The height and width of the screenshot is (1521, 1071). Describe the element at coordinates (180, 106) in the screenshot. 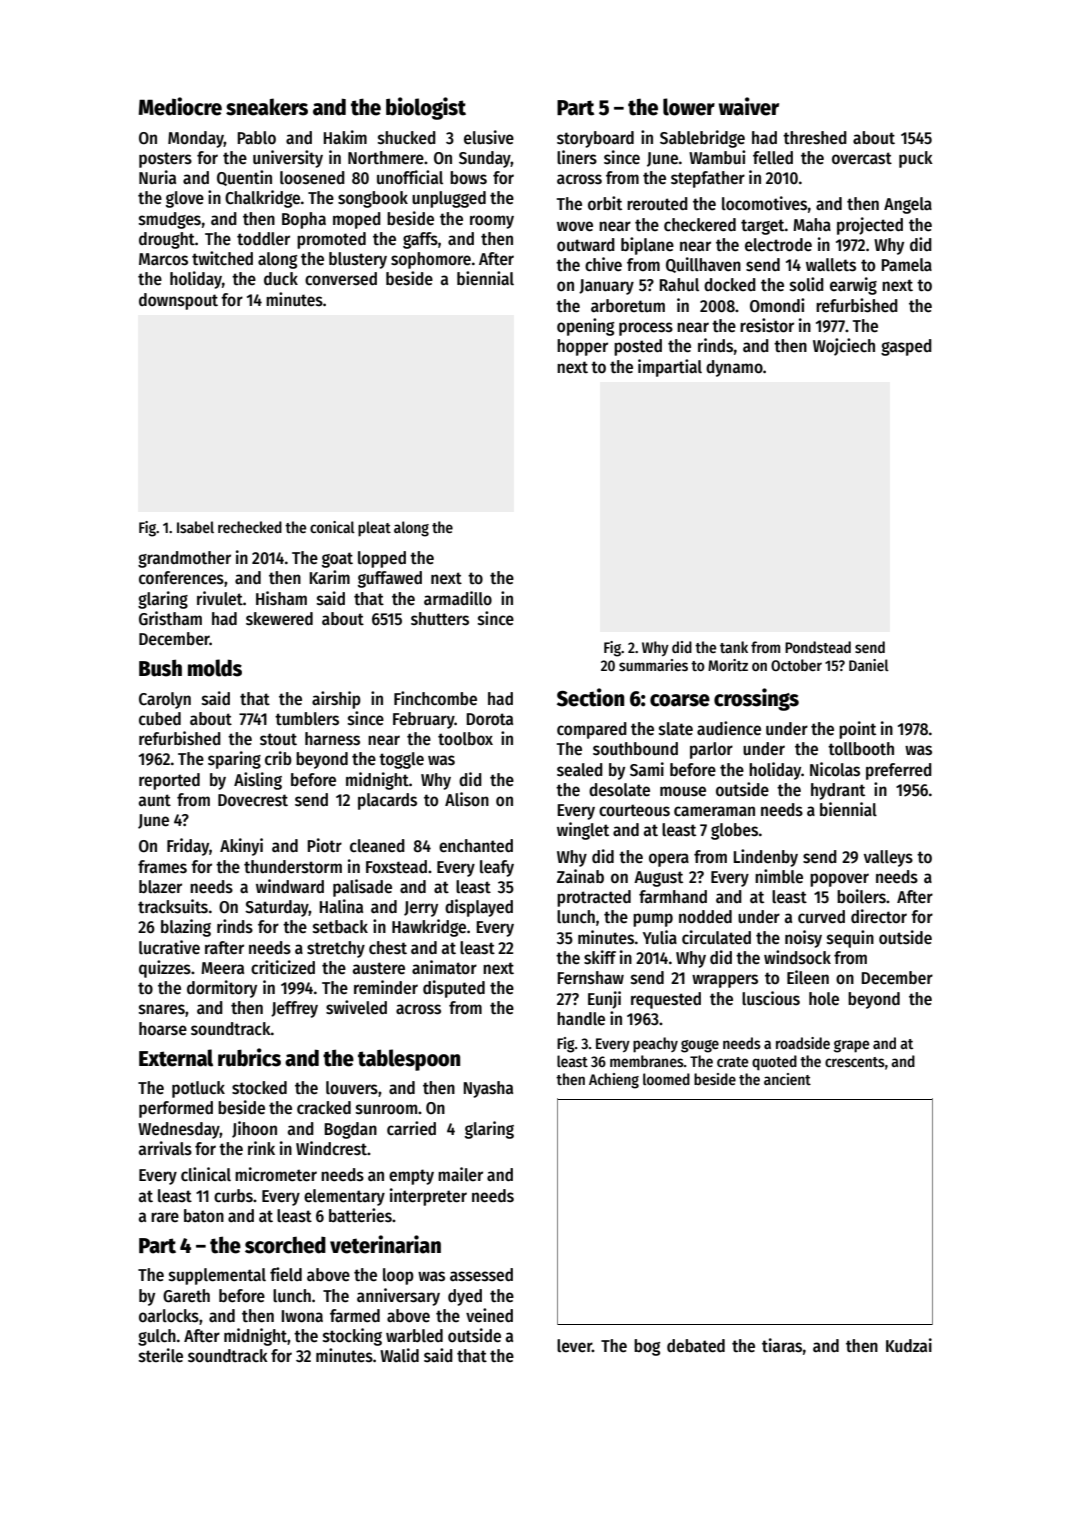

I see `Mediocre` at that location.
